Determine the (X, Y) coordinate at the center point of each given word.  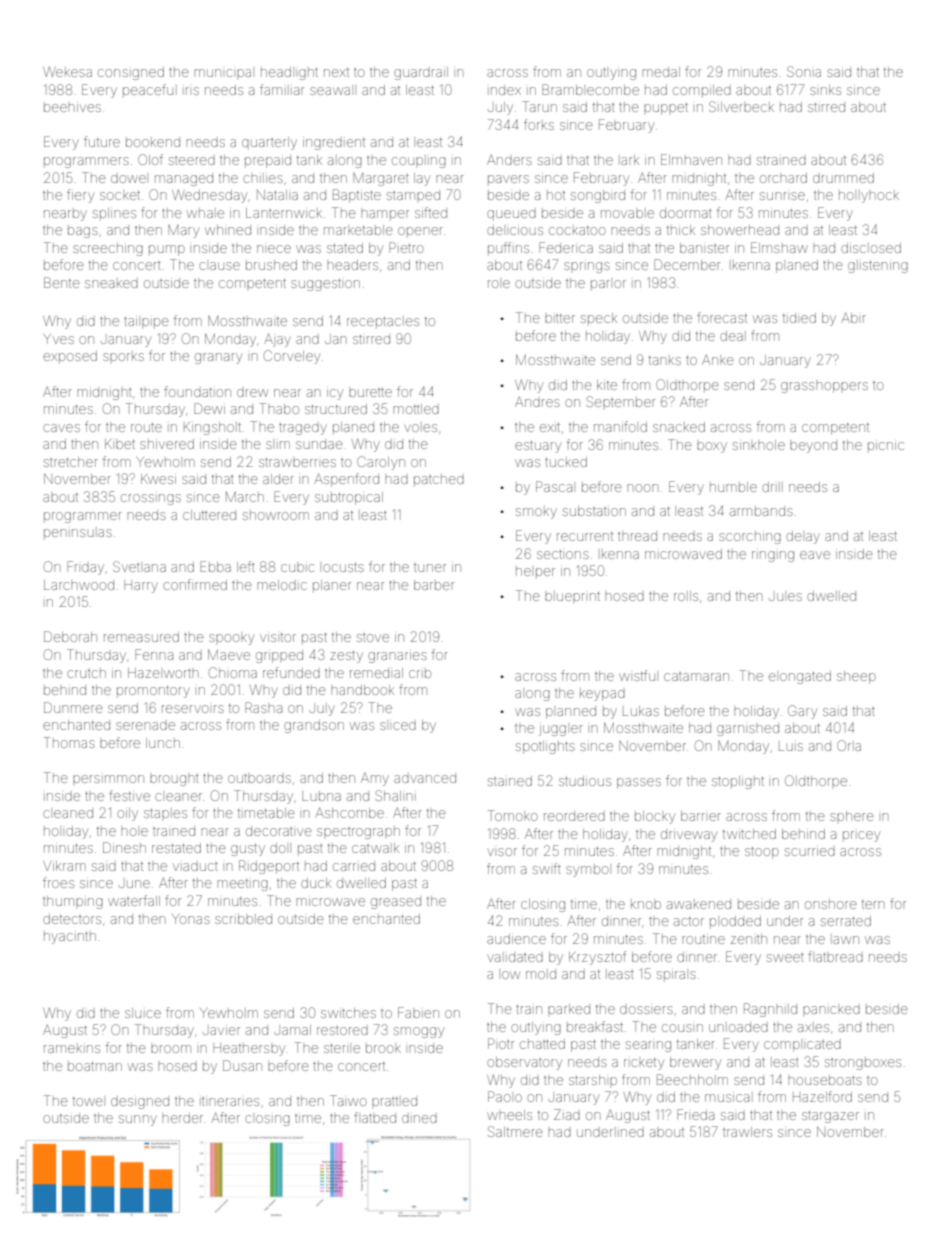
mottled (416, 409)
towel (88, 1101)
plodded (735, 922)
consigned (131, 73)
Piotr (501, 1043)
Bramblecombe (590, 89)
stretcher (71, 462)
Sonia (804, 71)
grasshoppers (824, 387)
